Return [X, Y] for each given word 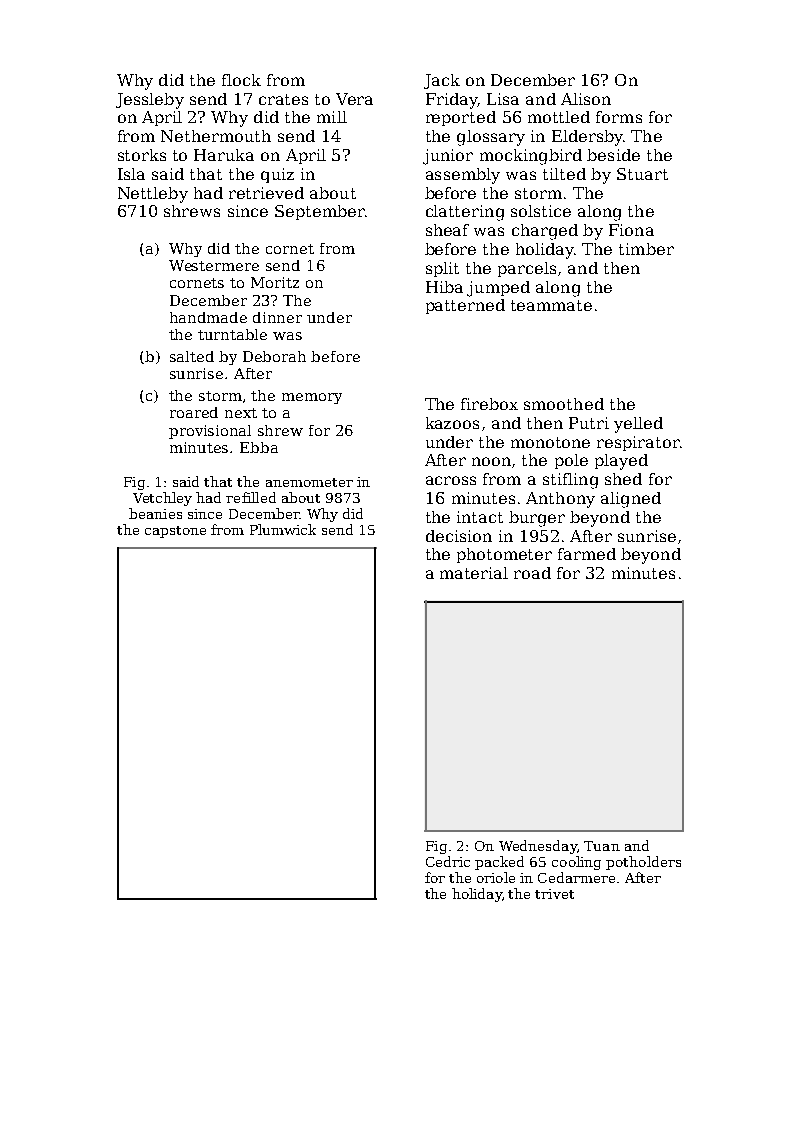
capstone [175, 532]
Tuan [602, 846]
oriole [496, 877]
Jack [442, 81]
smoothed [564, 404]
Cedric [448, 861]
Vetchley [162, 499]
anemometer [309, 482]
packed [499, 863]
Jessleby [150, 101]
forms [619, 117]
